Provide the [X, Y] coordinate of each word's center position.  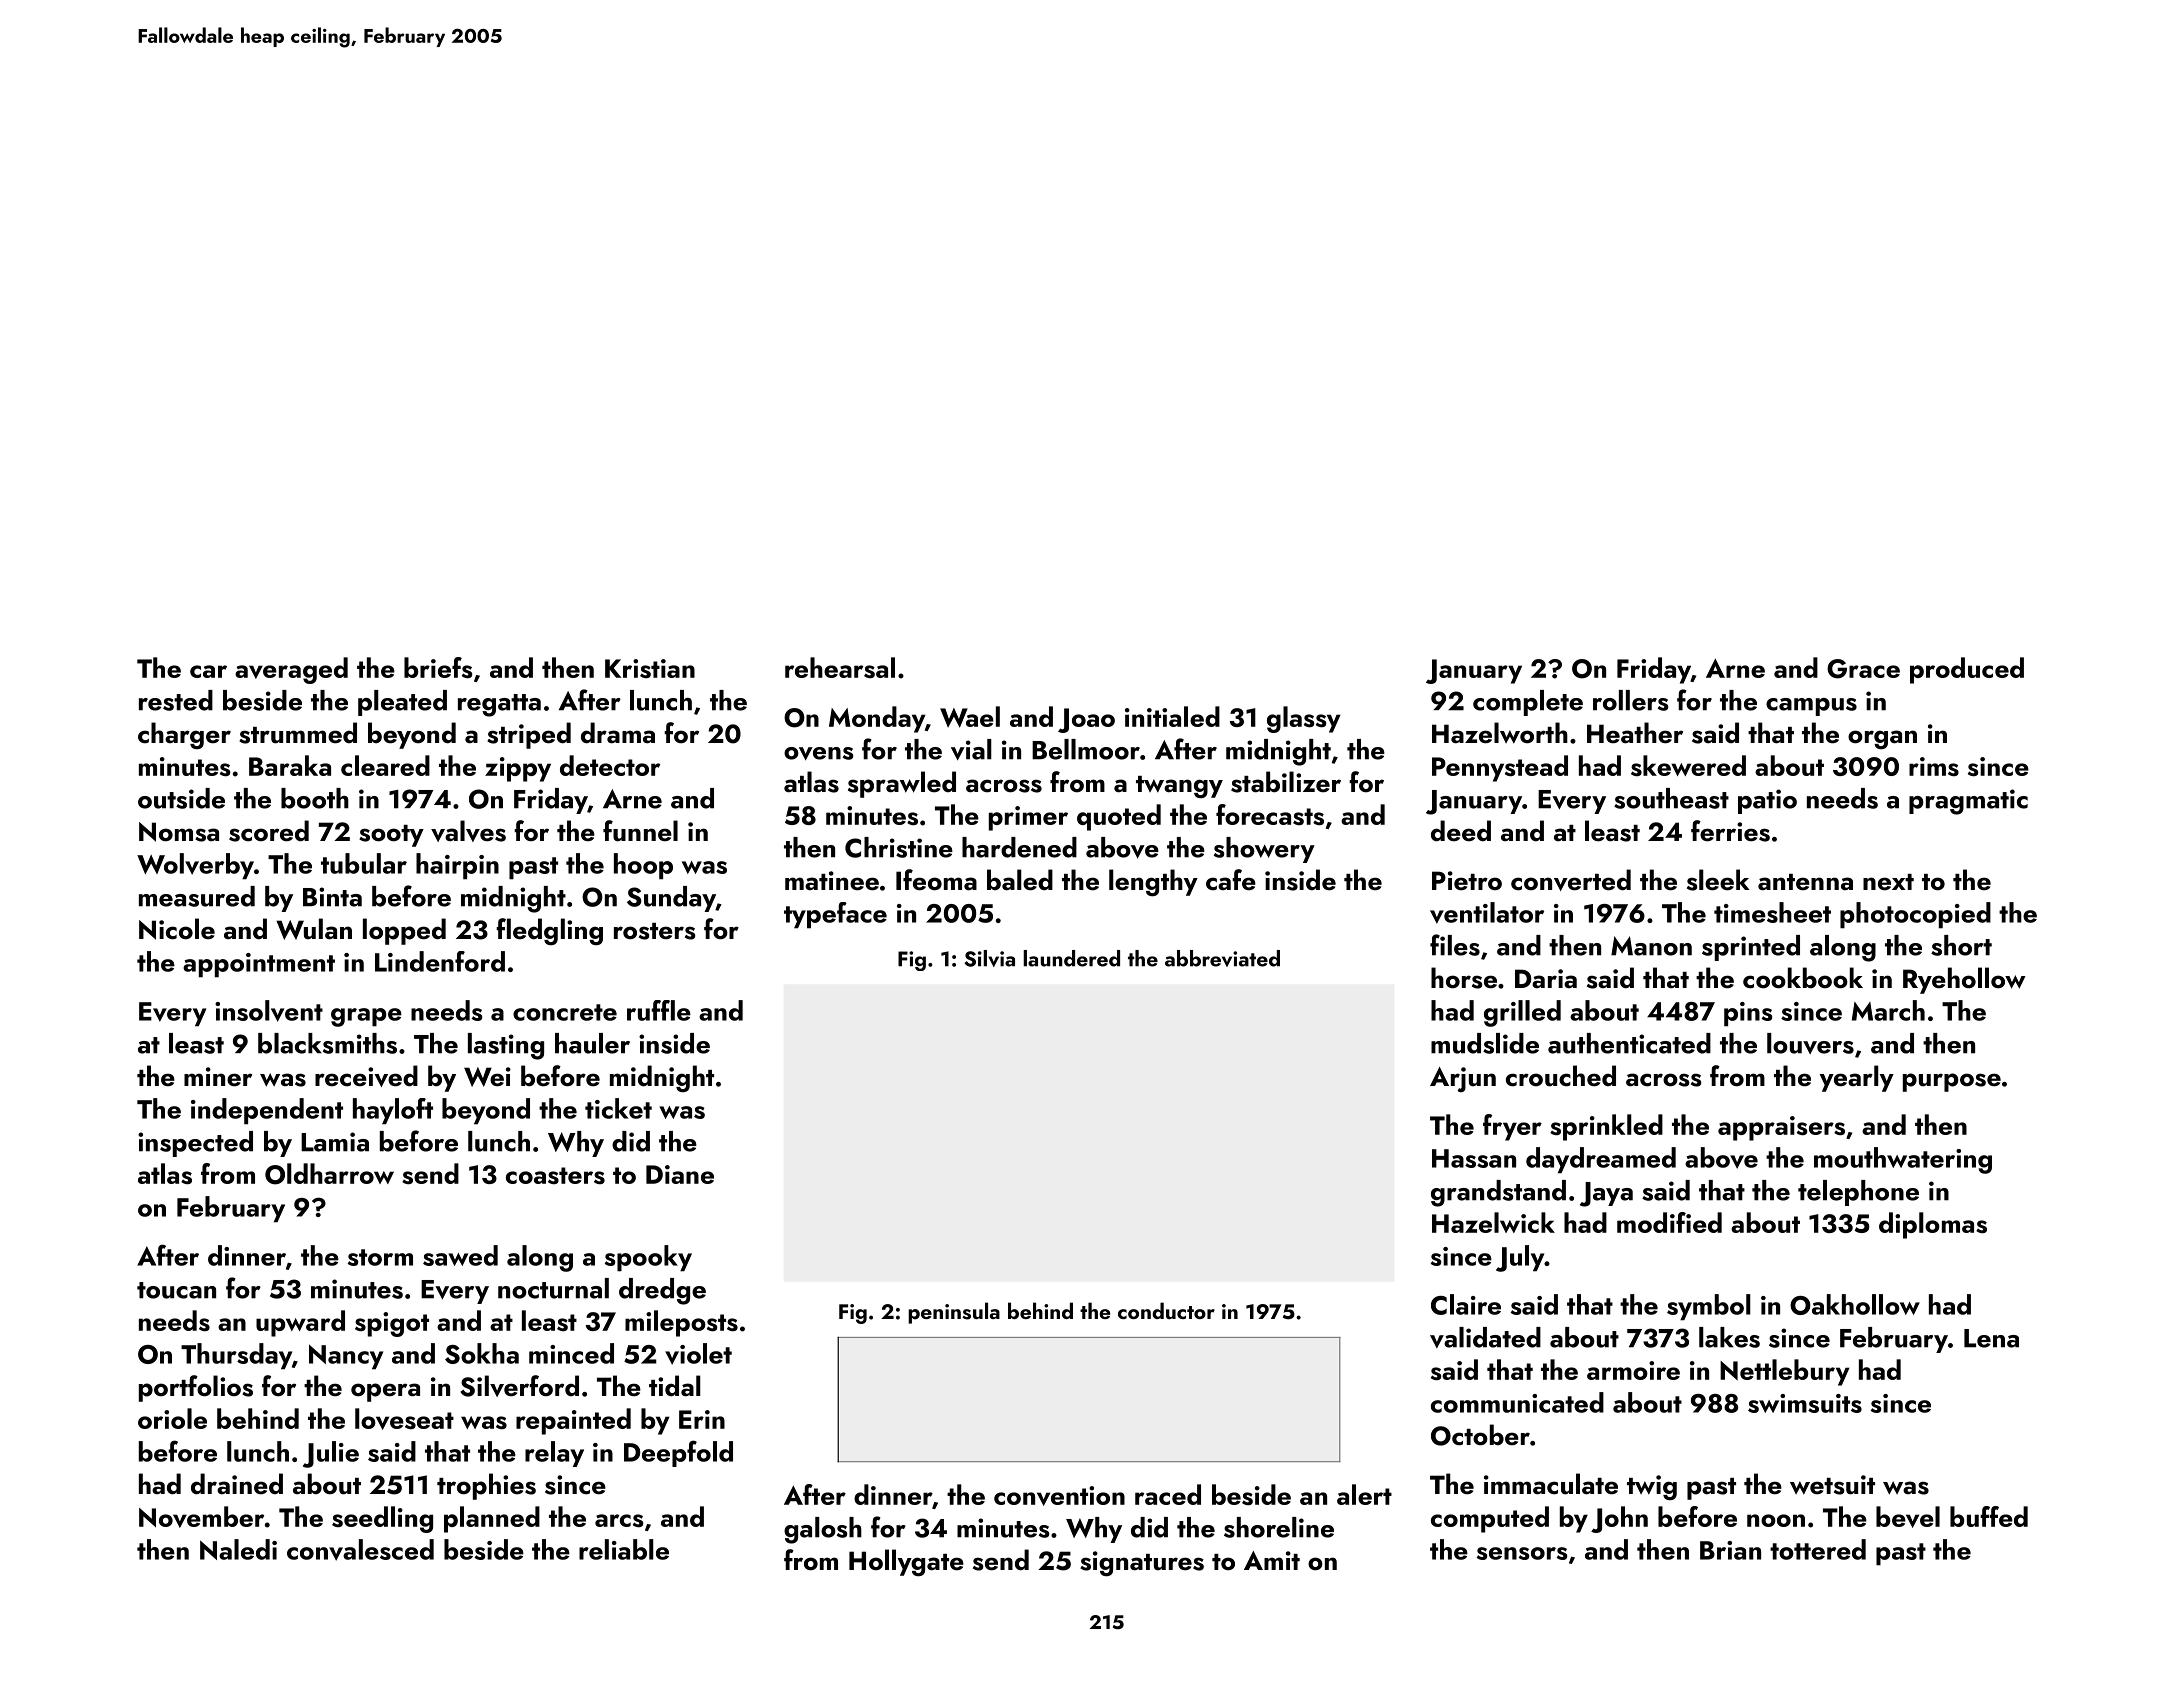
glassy [1304, 719]
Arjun [1463, 1079]
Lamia [335, 1142]
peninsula [954, 1313]
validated [1485, 1337]
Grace [1863, 669]
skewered [1688, 765]
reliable [624, 1549]
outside [181, 798]
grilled [1522, 1013]
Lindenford [440, 961]
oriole [172, 1418]
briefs [438, 667]
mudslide [1485, 1043]
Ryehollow [1964, 980]
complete [1528, 703]
